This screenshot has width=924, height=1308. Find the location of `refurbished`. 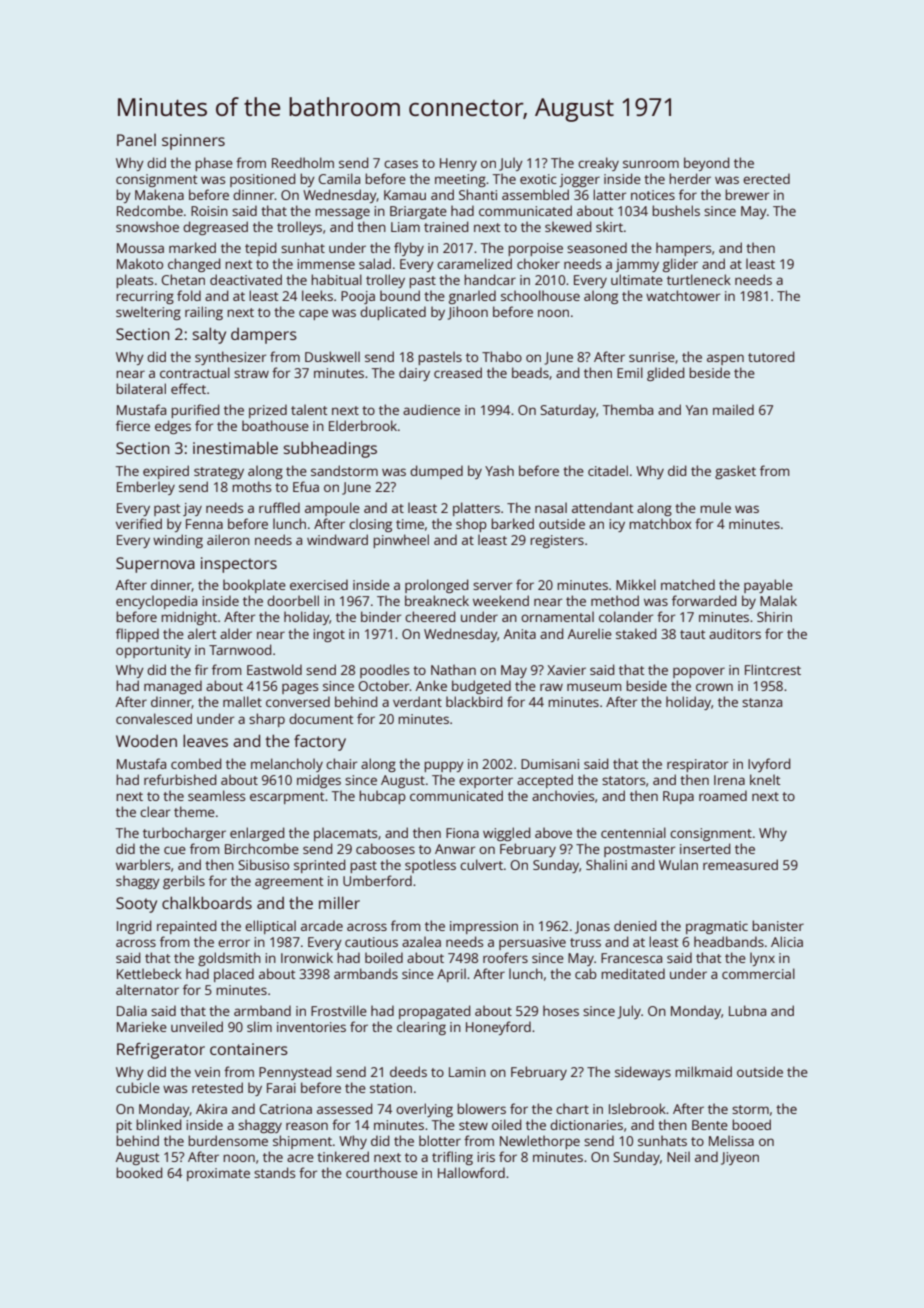

refurbished is located at coordinates (180, 779).
